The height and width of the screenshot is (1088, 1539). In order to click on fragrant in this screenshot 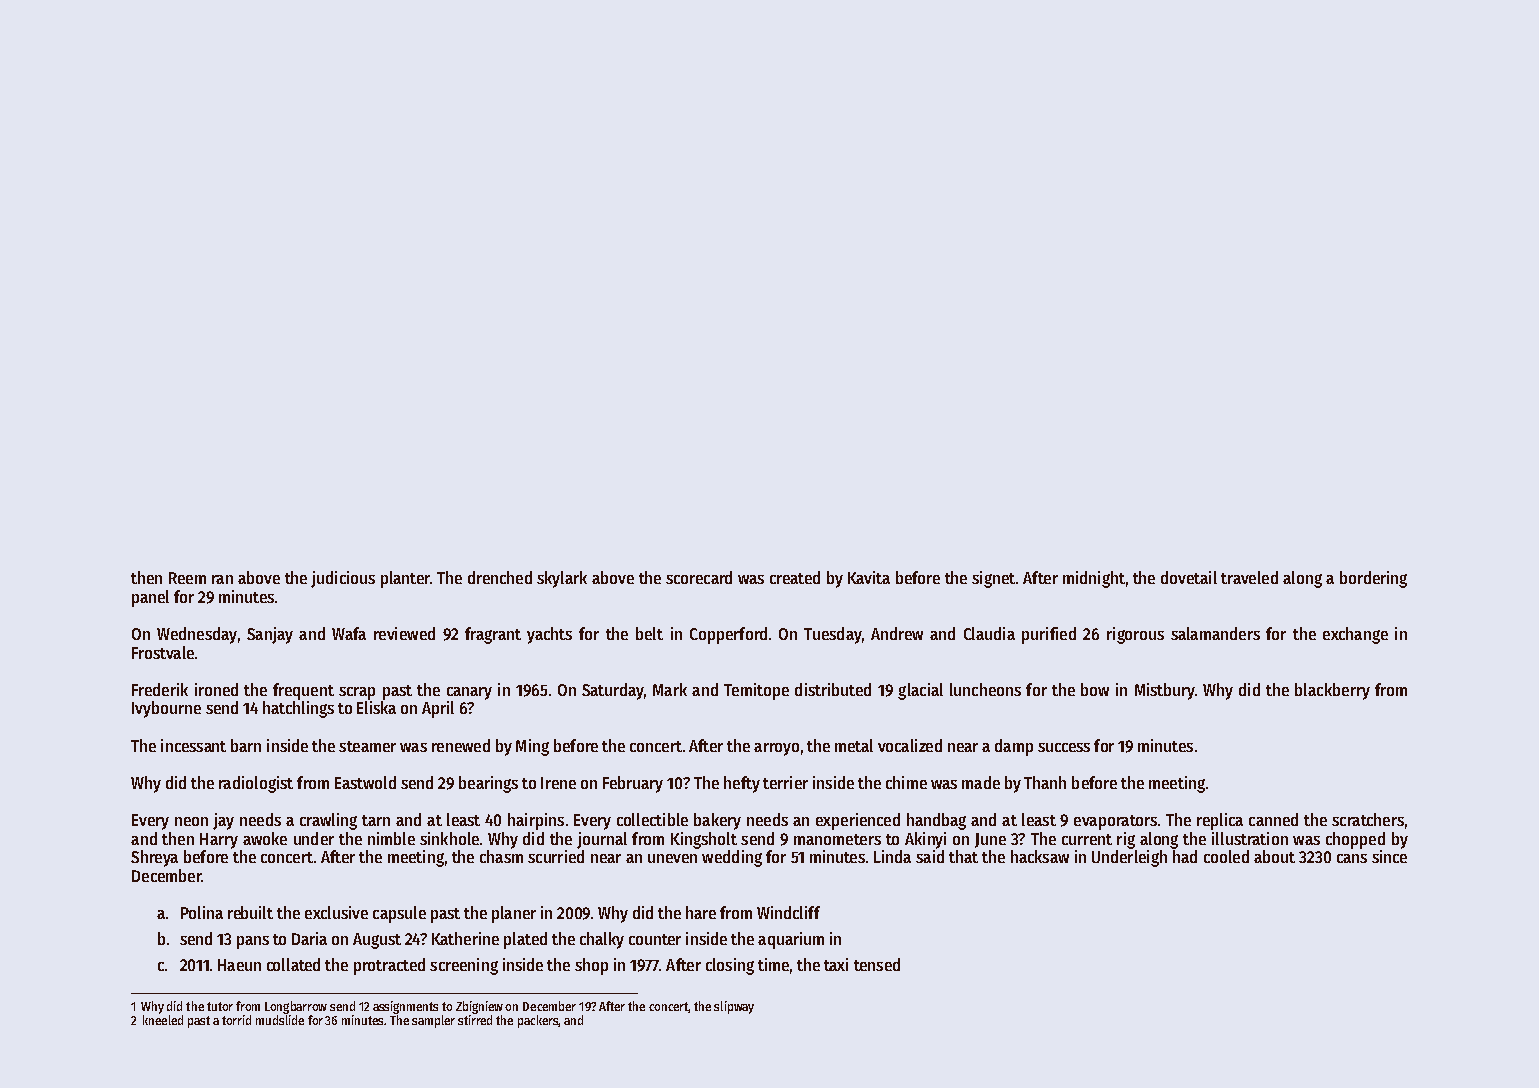, I will do `click(493, 635)`.
